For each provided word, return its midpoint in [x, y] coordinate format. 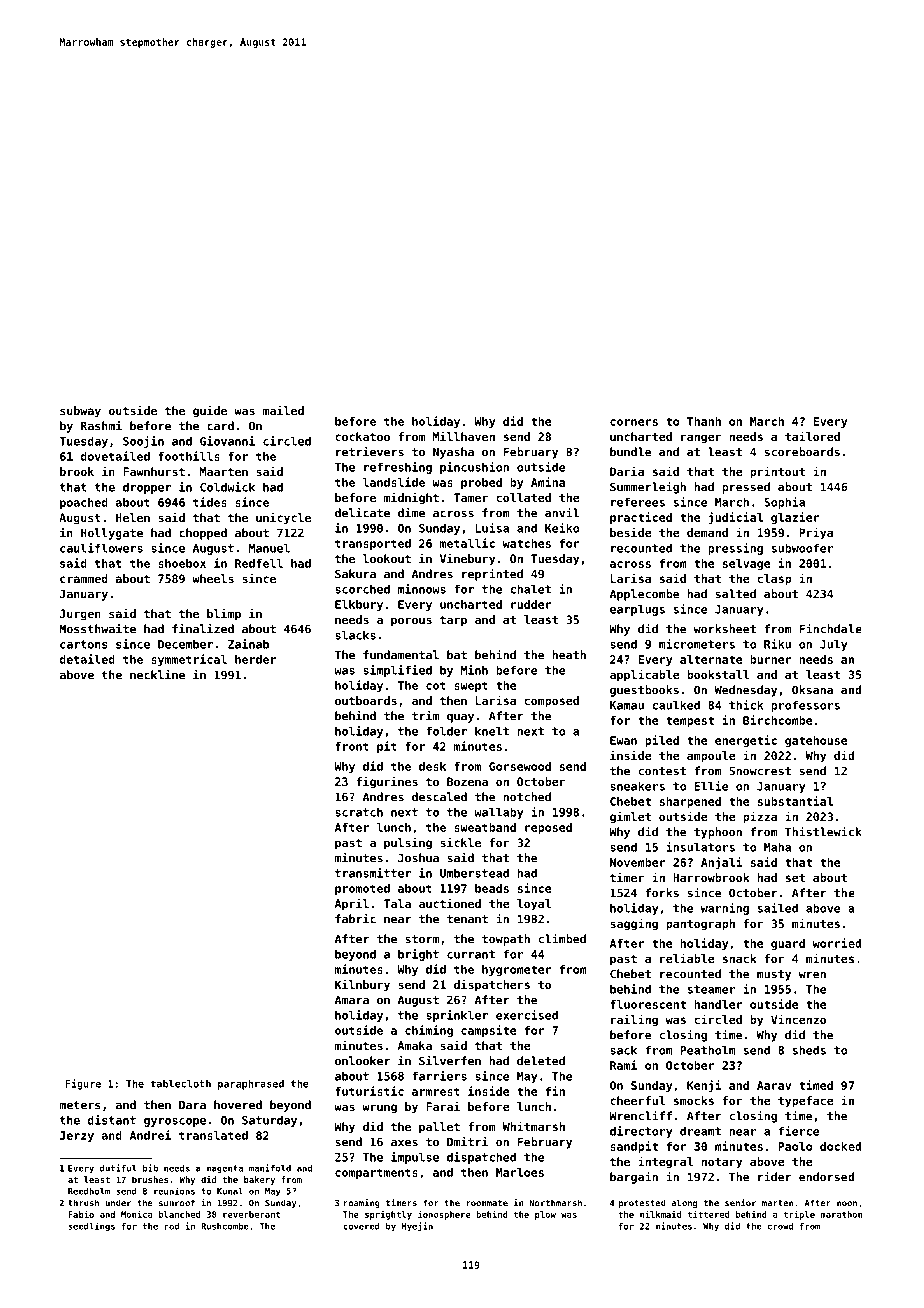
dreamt [700, 1131]
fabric [355, 919]
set [795, 878]
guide [210, 411]
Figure [83, 1084]
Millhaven [464, 436]
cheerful [637, 1100]
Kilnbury [362, 985]
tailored [812, 436]
